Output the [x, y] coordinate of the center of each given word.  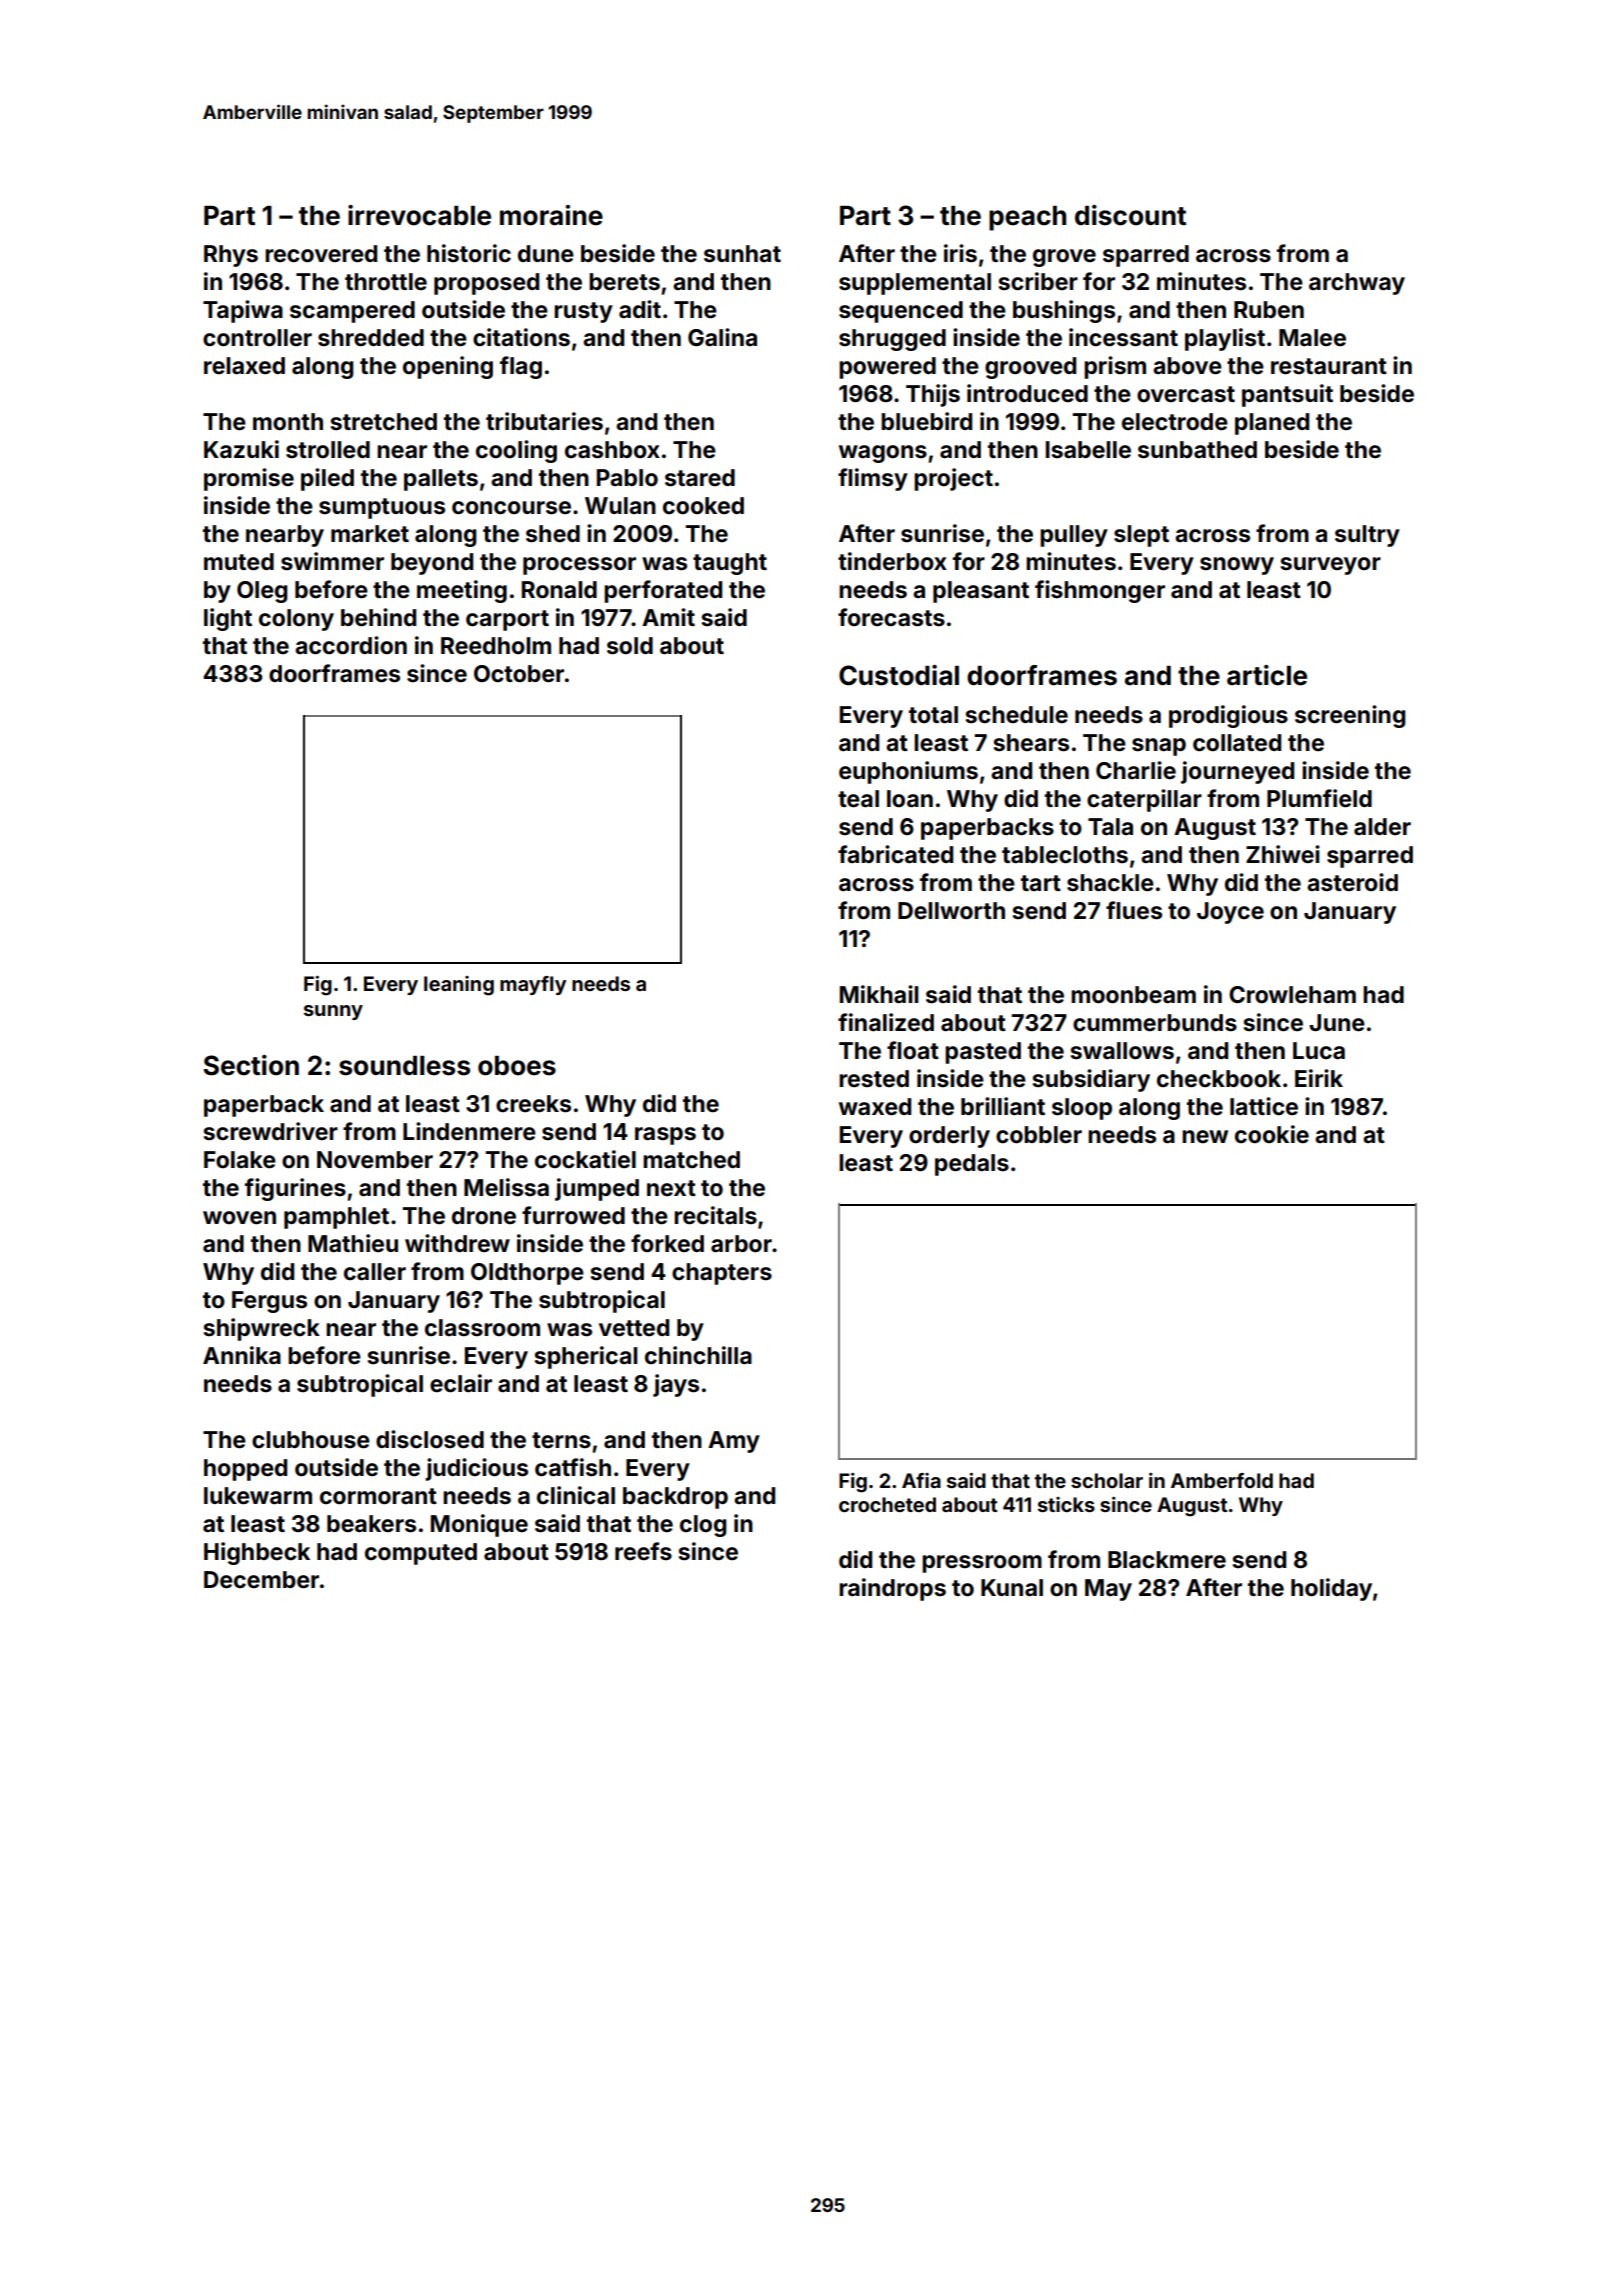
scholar [1107, 1480]
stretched [384, 422]
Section [251, 1065]
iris [960, 253]
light [228, 619]
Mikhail [879, 994]
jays [676, 1385]
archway [1357, 284]
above [1187, 366]
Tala [1110, 827]
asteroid [1352, 882]
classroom [482, 1328]
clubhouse [311, 1440]
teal [858, 799]
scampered [352, 312]
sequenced [901, 312]
